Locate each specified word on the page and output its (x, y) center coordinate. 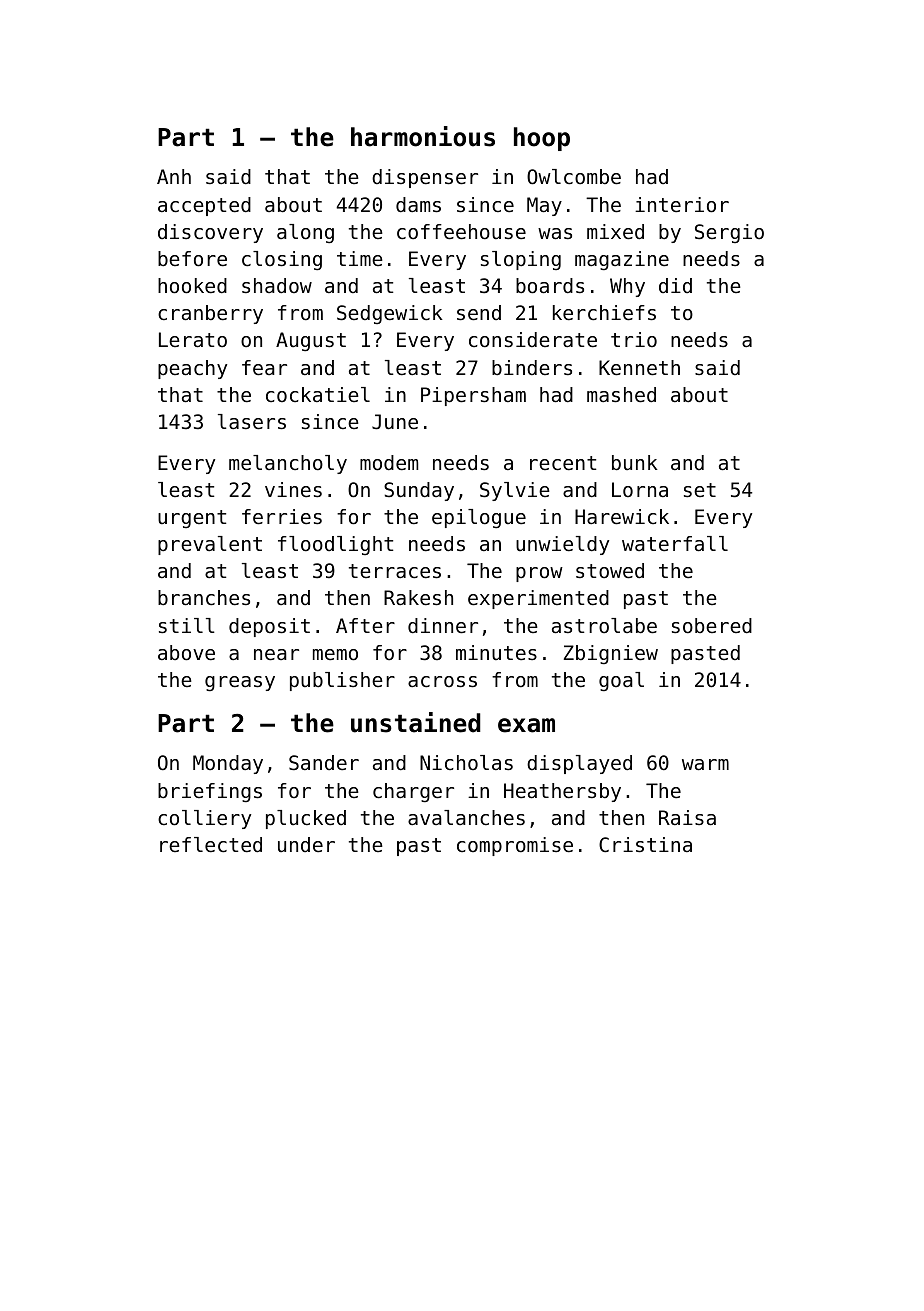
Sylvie (515, 491)
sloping (521, 260)
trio (634, 339)
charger (413, 792)
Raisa (687, 818)
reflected (211, 845)
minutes (496, 653)
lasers (252, 422)
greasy (240, 683)
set (700, 490)
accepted (204, 206)
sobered (712, 626)
